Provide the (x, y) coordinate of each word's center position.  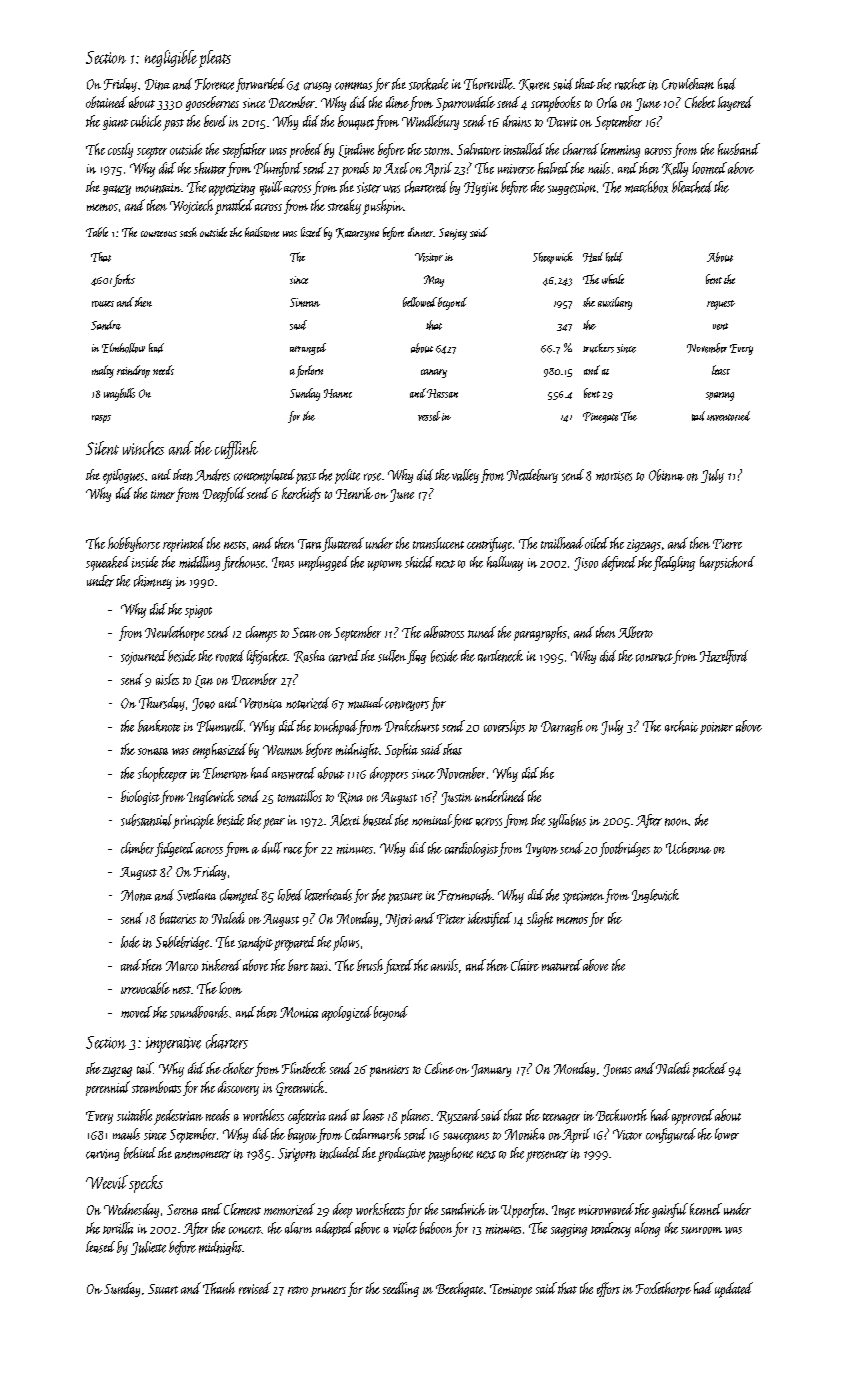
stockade (428, 84)
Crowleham (688, 84)
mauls (126, 1134)
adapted (334, 1229)
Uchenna (688, 848)
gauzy (117, 190)
